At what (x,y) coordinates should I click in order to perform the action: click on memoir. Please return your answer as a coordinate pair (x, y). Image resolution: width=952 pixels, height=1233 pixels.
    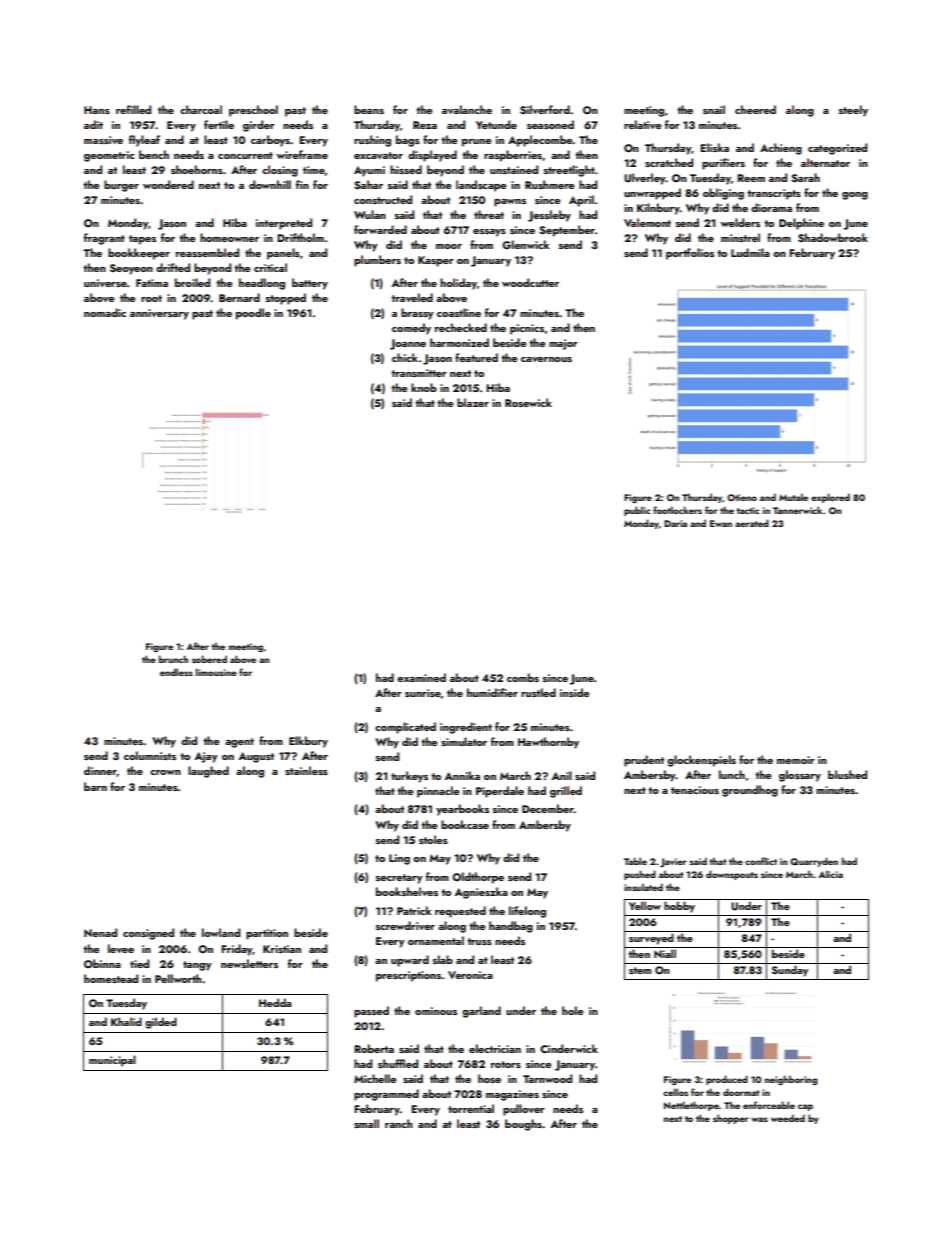
    Looking at the image, I should click on (796, 760).
